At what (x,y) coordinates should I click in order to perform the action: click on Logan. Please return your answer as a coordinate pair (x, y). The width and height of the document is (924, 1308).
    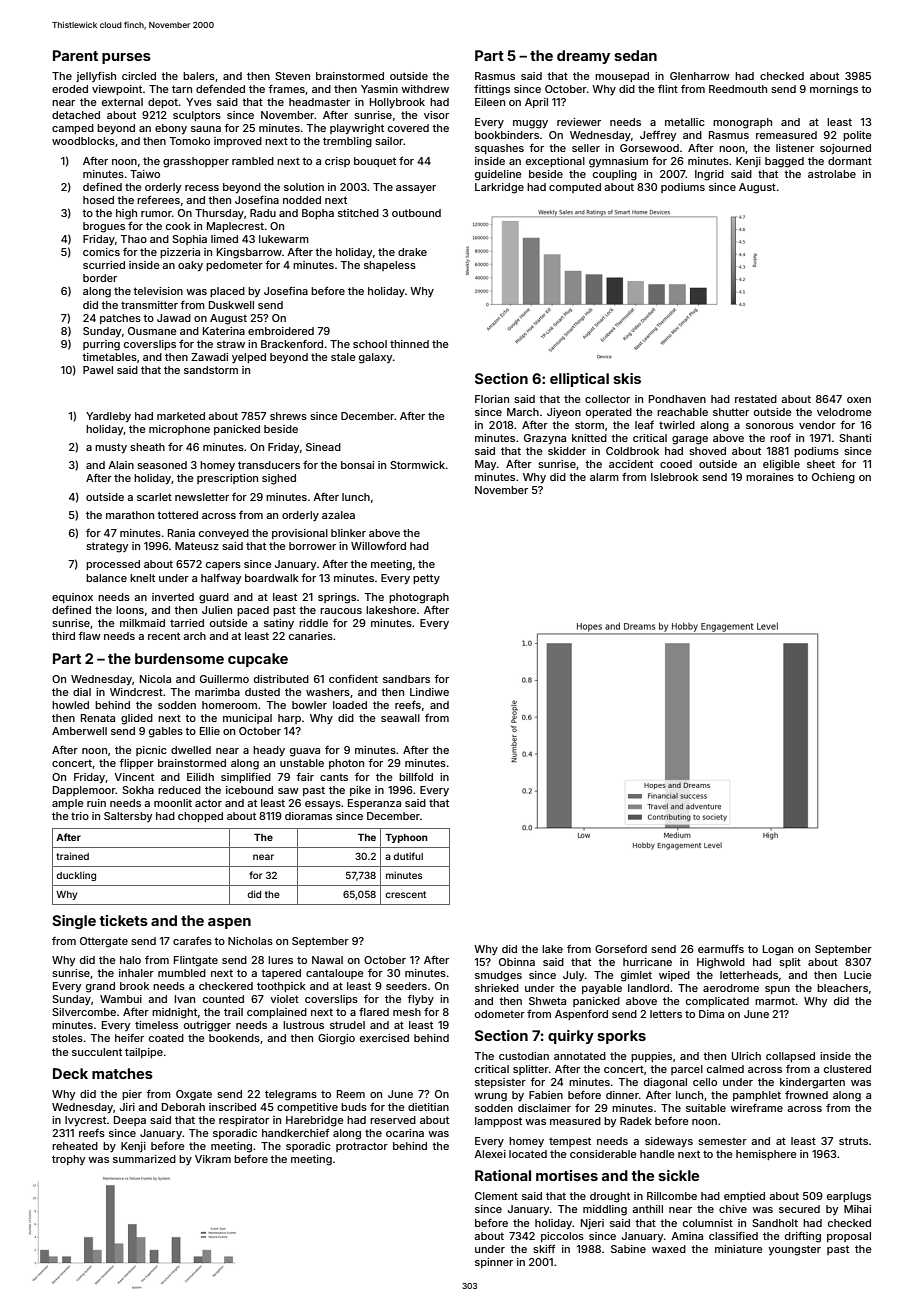
    Looking at the image, I should click on (778, 950).
